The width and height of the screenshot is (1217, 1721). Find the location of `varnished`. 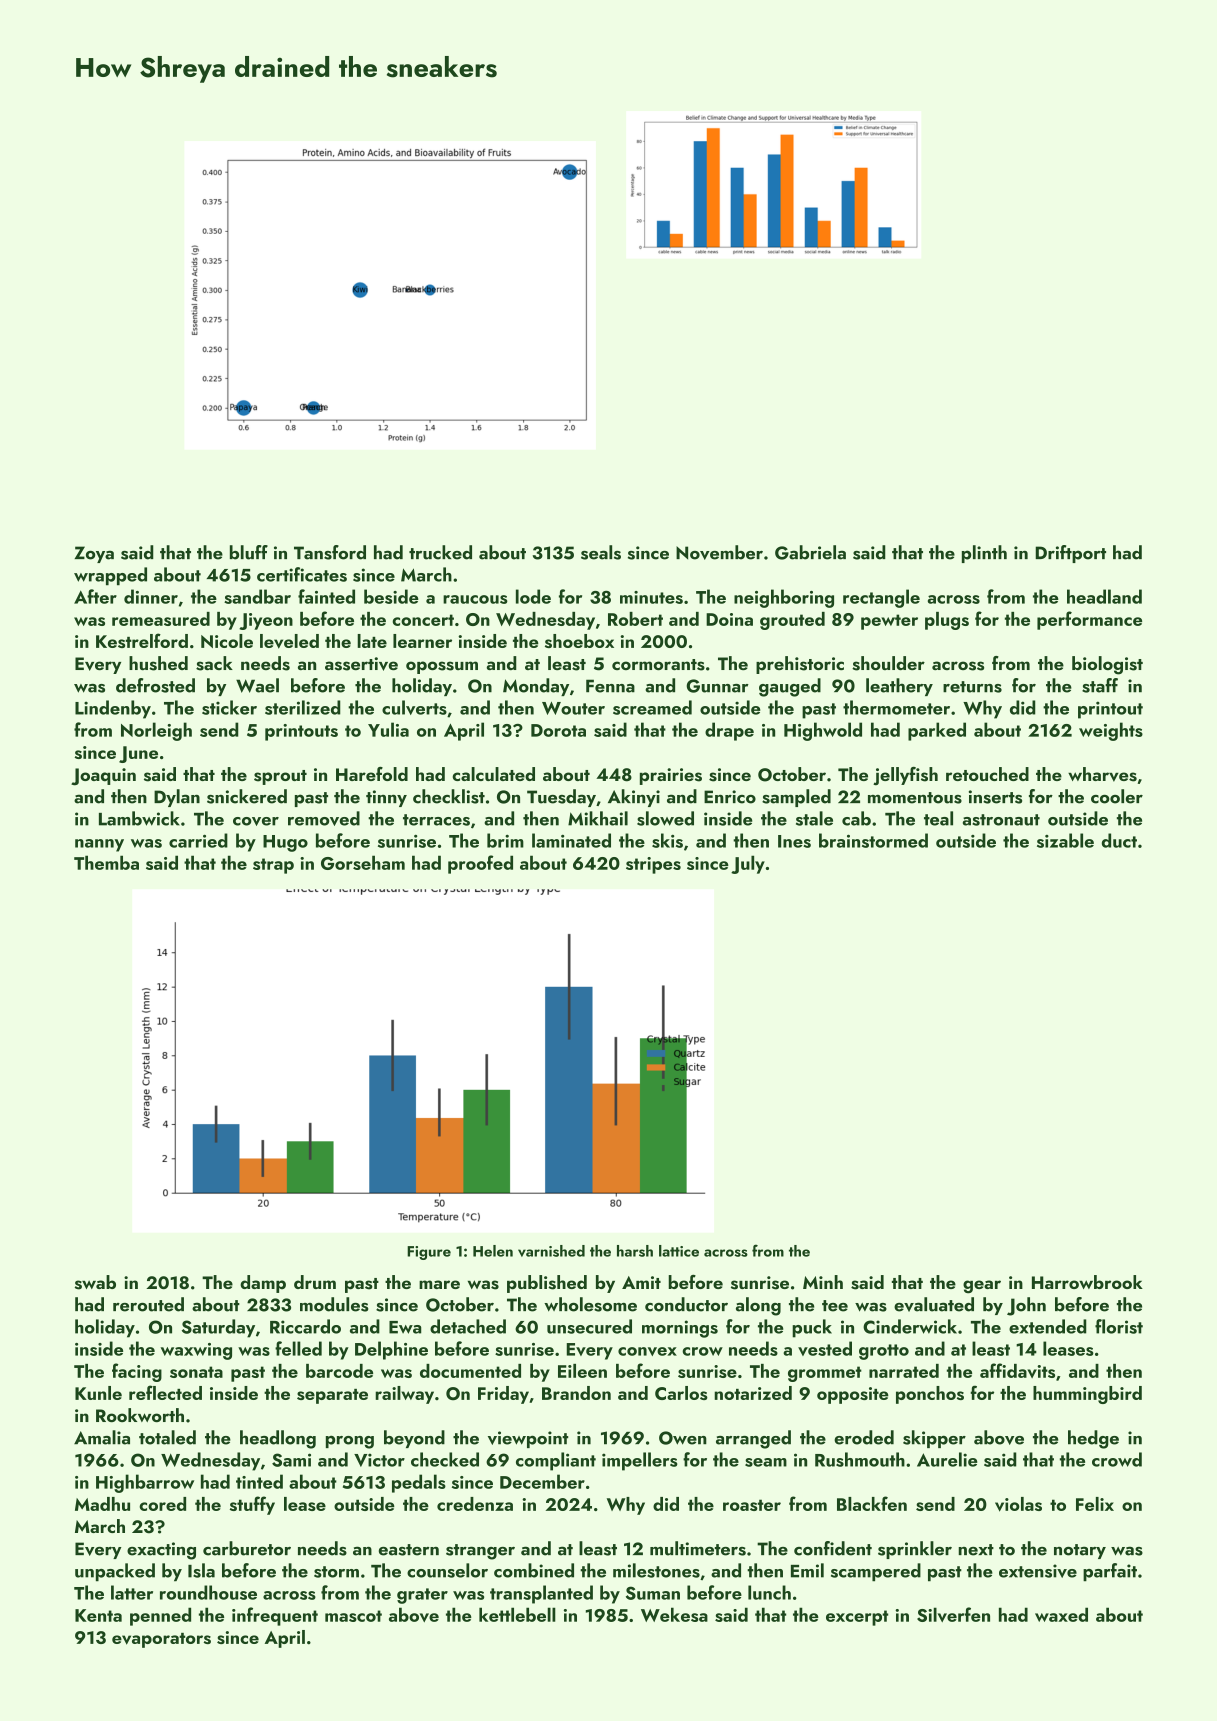

varnished is located at coordinates (551, 1251).
